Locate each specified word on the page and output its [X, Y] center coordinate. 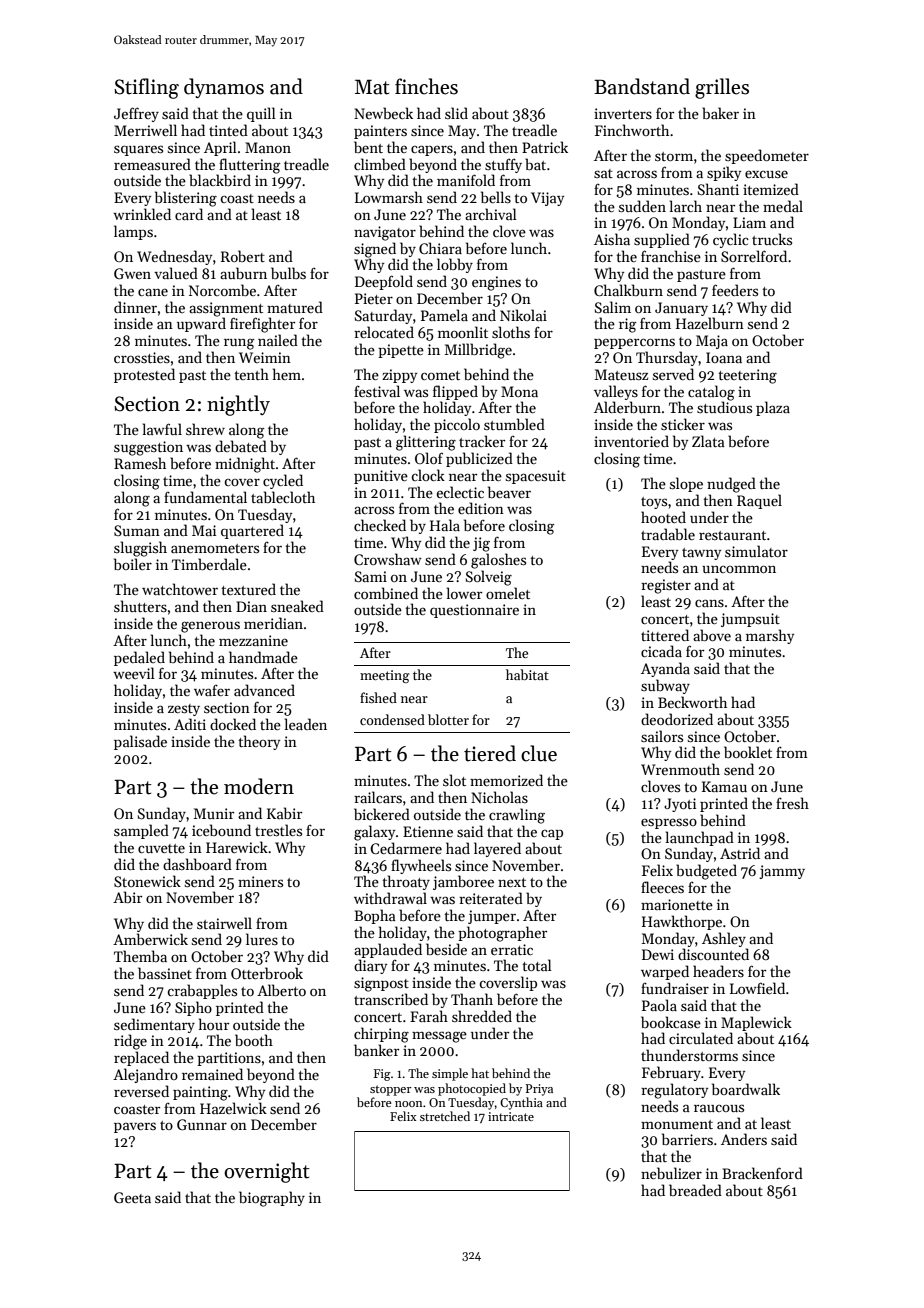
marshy [770, 636]
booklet [748, 752]
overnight [267, 1172]
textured [248, 589]
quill [261, 114]
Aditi [190, 724]
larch [686, 206]
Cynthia [521, 1103]
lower [464, 593]
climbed [380, 164]
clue [539, 753]
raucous [719, 1108]
